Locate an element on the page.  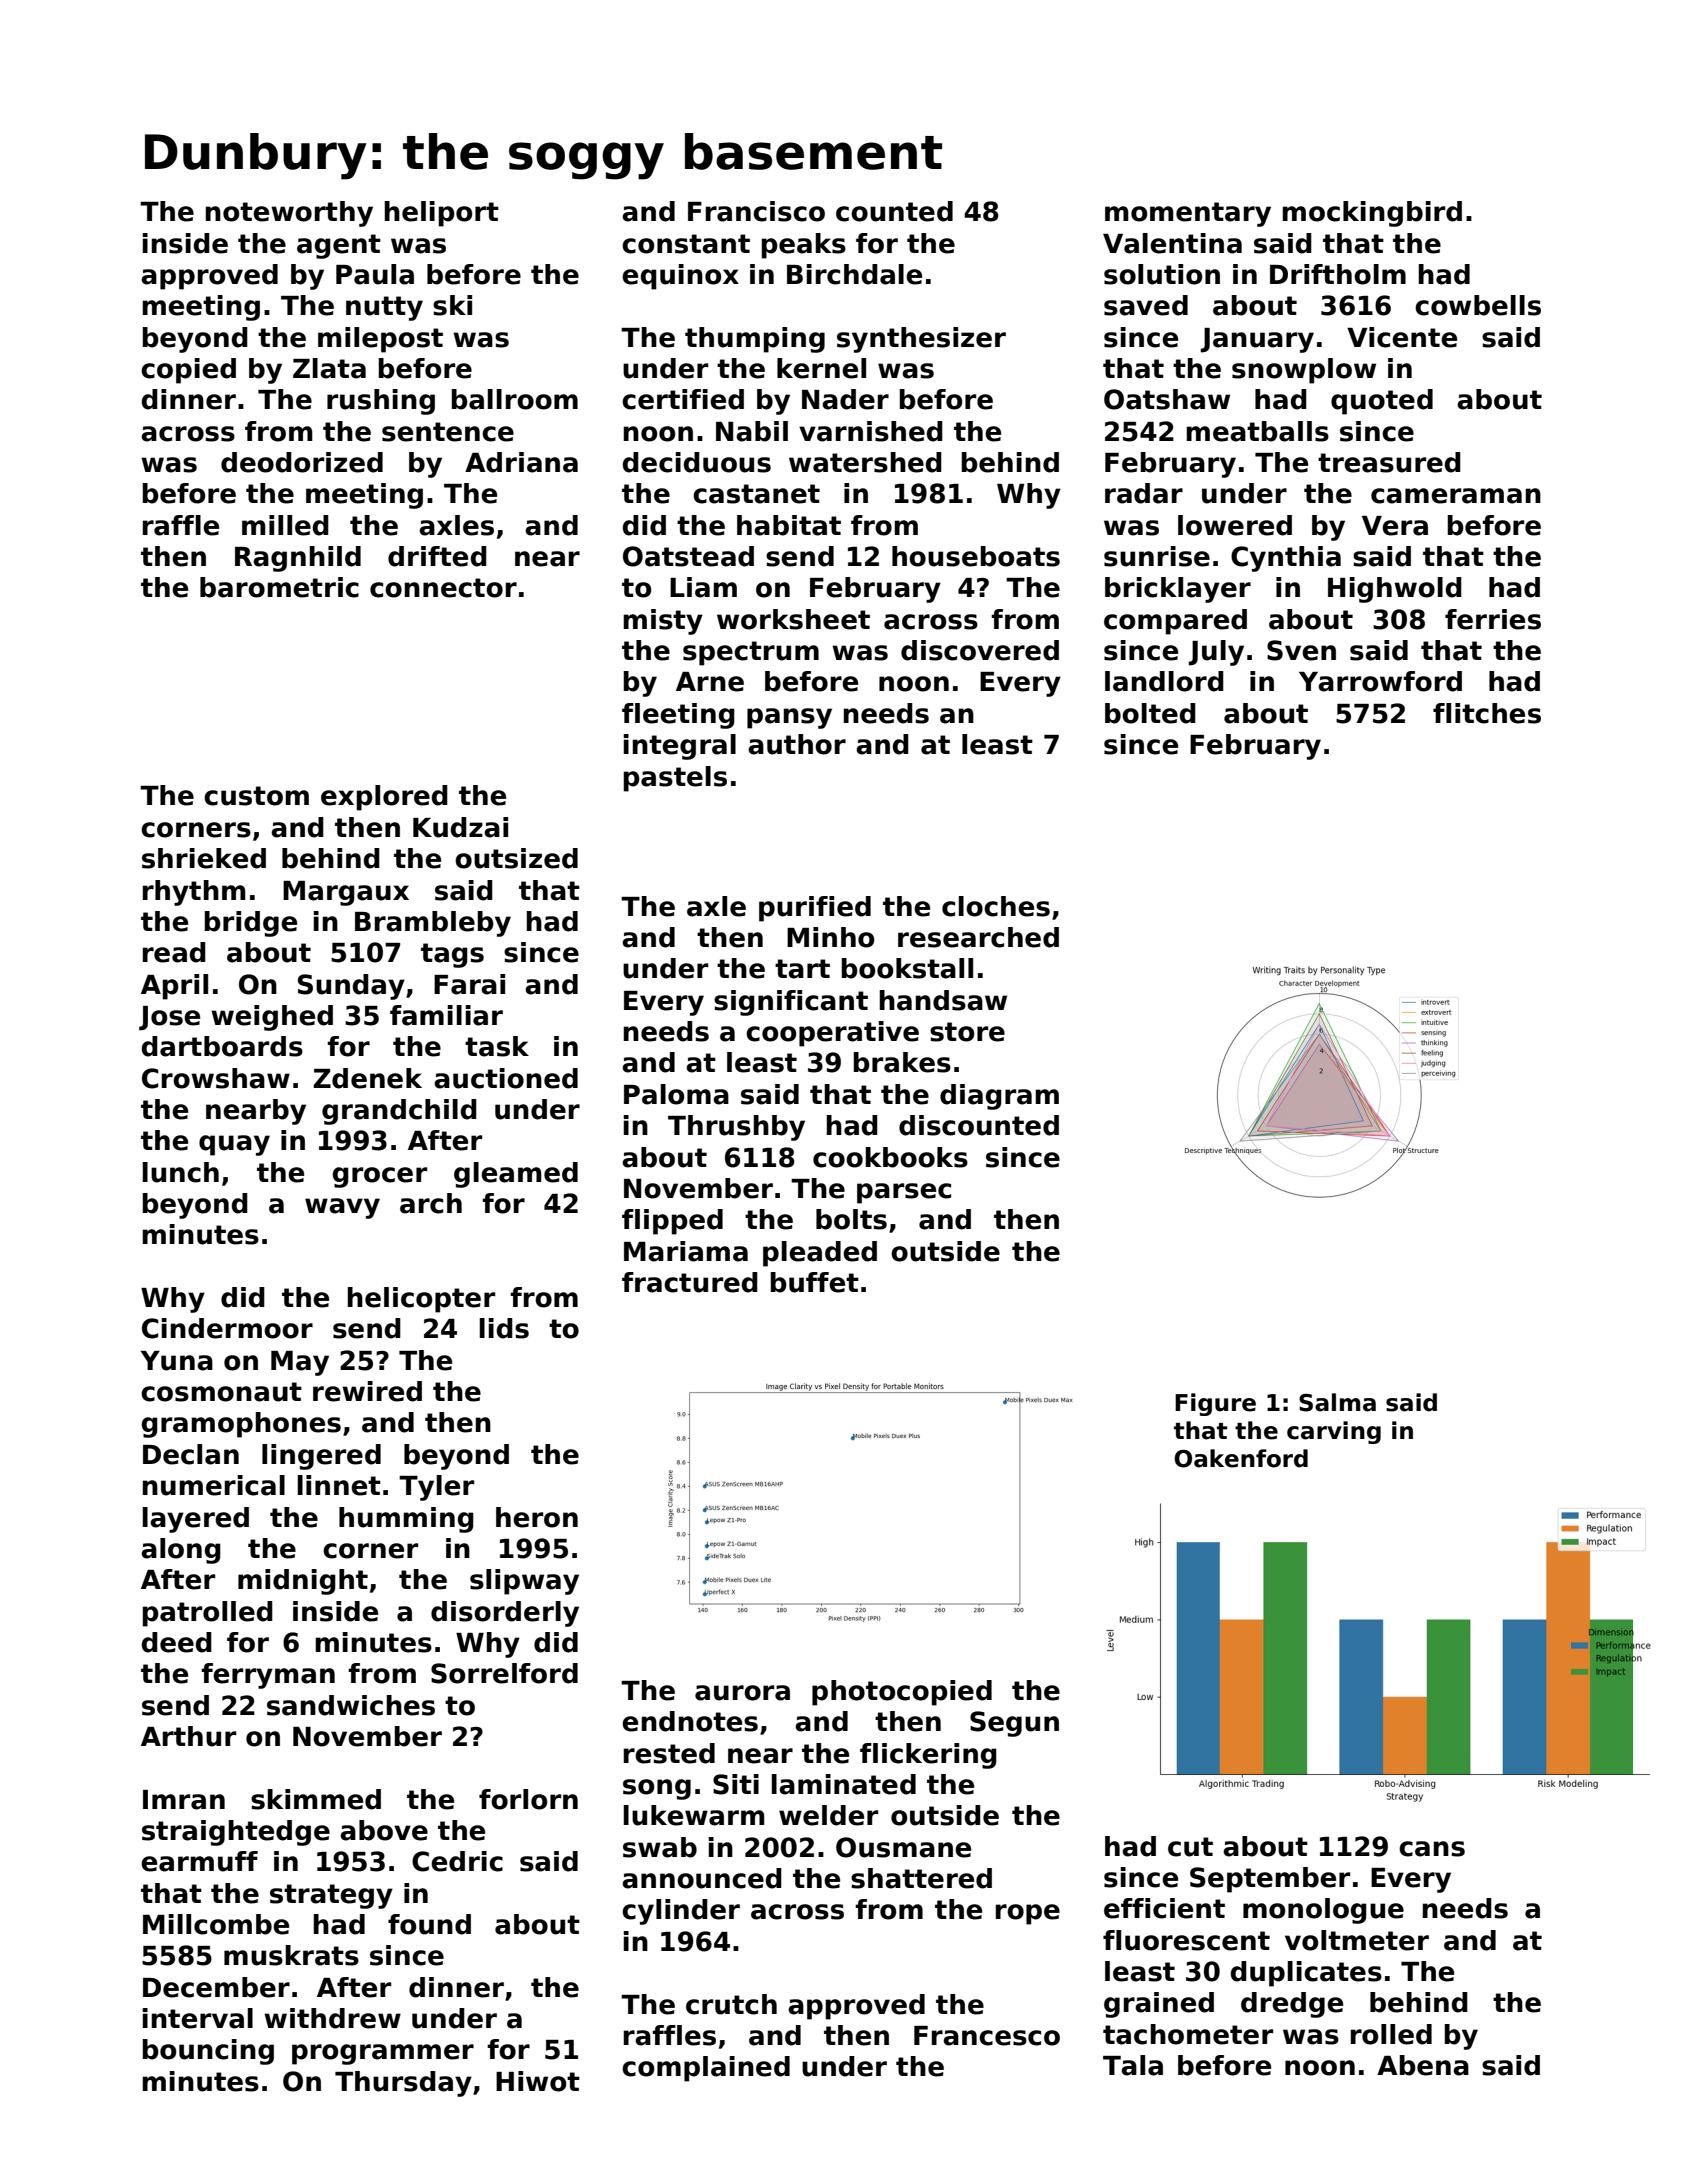
Zlata is located at coordinates (329, 368).
